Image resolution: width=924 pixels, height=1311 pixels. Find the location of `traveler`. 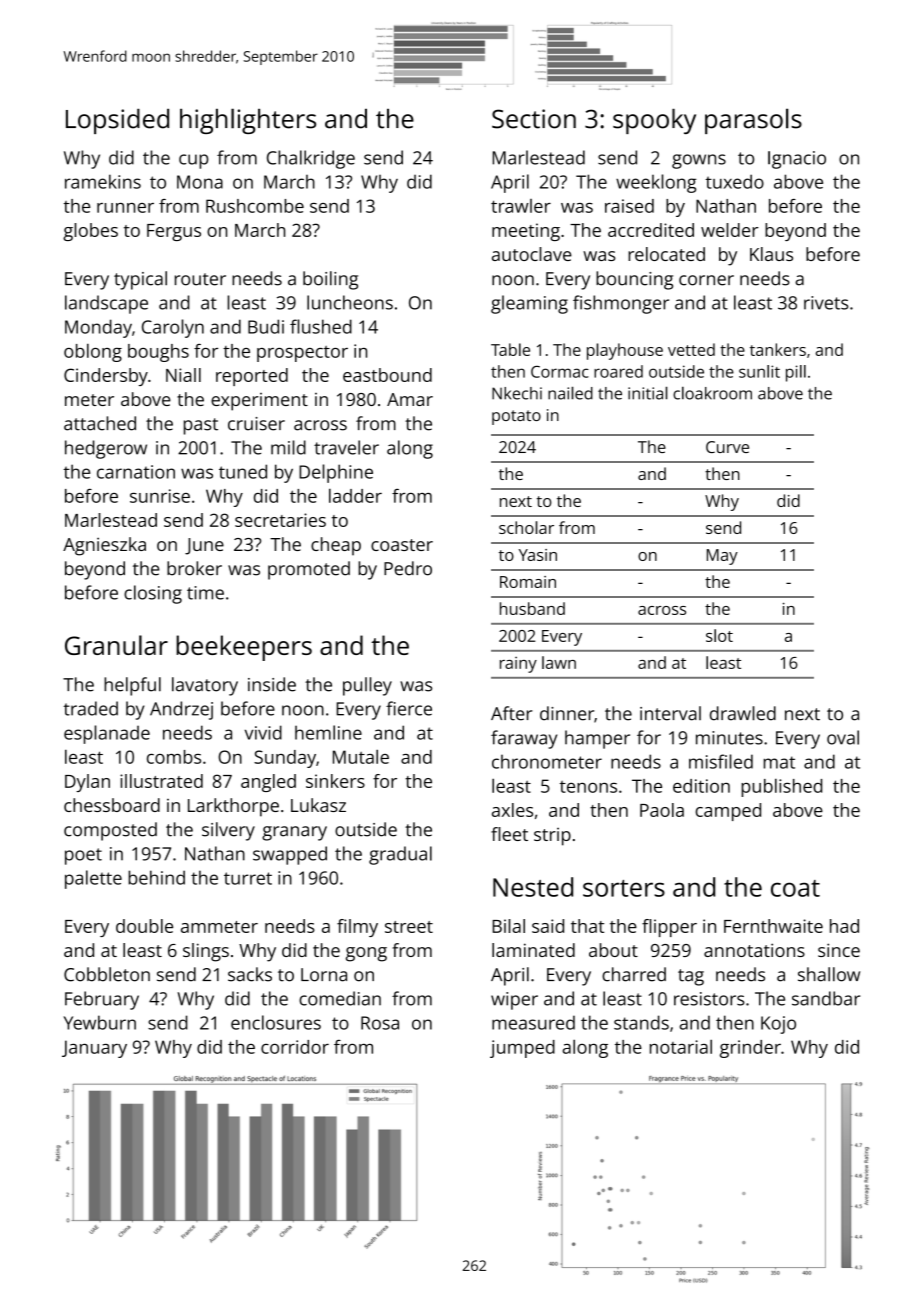

traveler is located at coordinates (346, 447).
